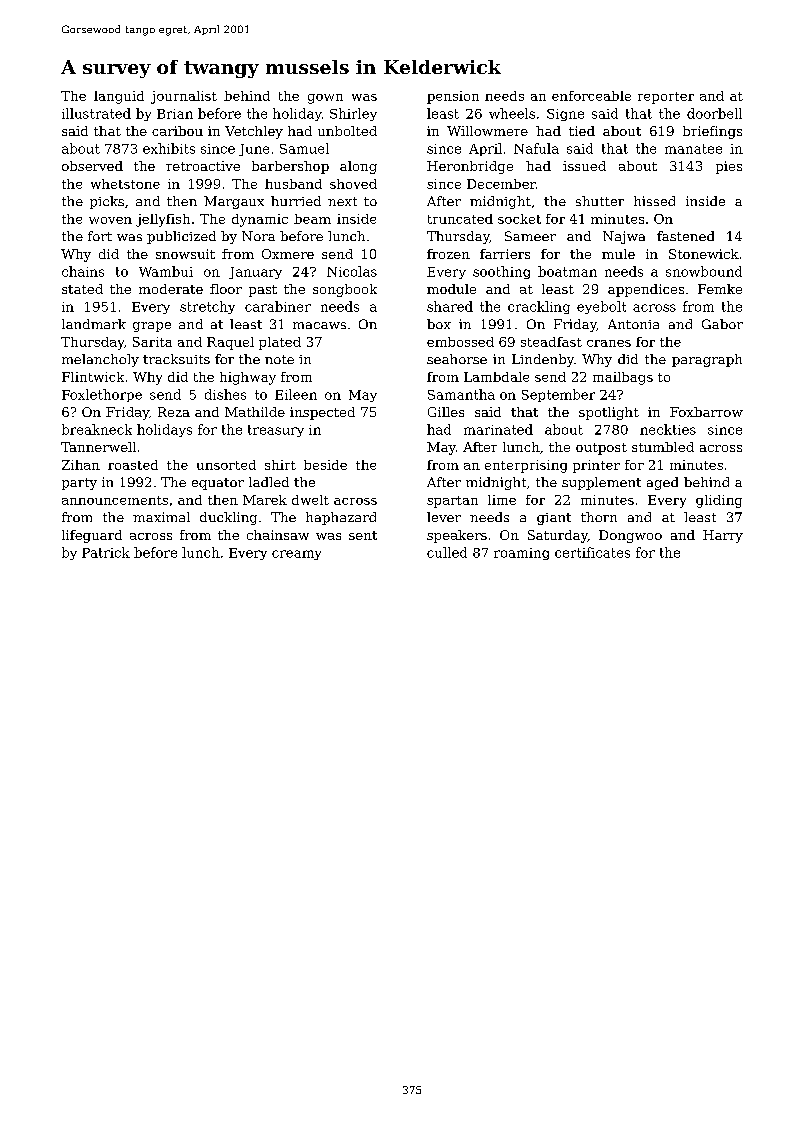 The image size is (804, 1140). What do you see at coordinates (558, 395) in the page?
I see `September` at bounding box center [558, 395].
